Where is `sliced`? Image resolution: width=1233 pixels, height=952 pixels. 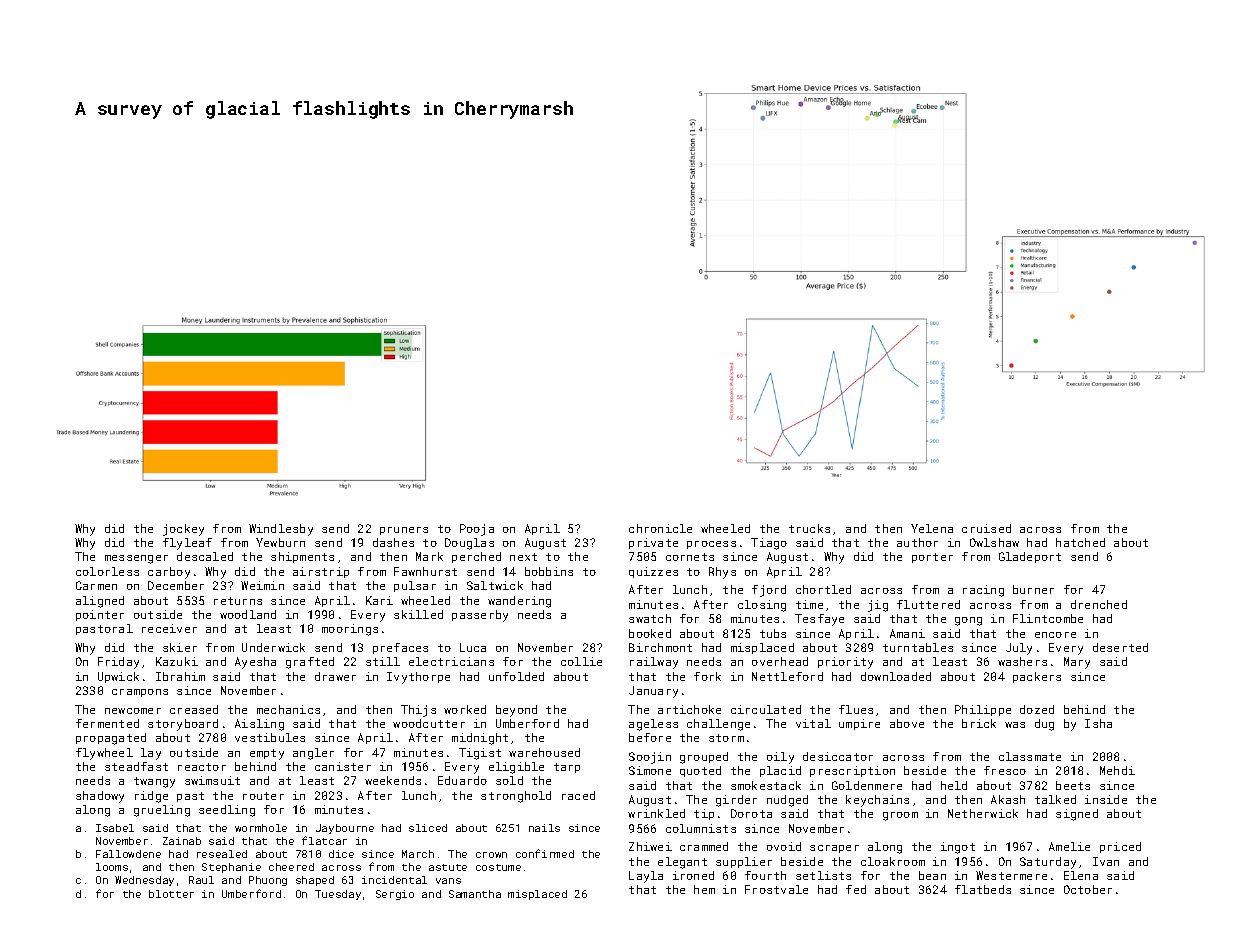 sliced is located at coordinates (428, 828).
